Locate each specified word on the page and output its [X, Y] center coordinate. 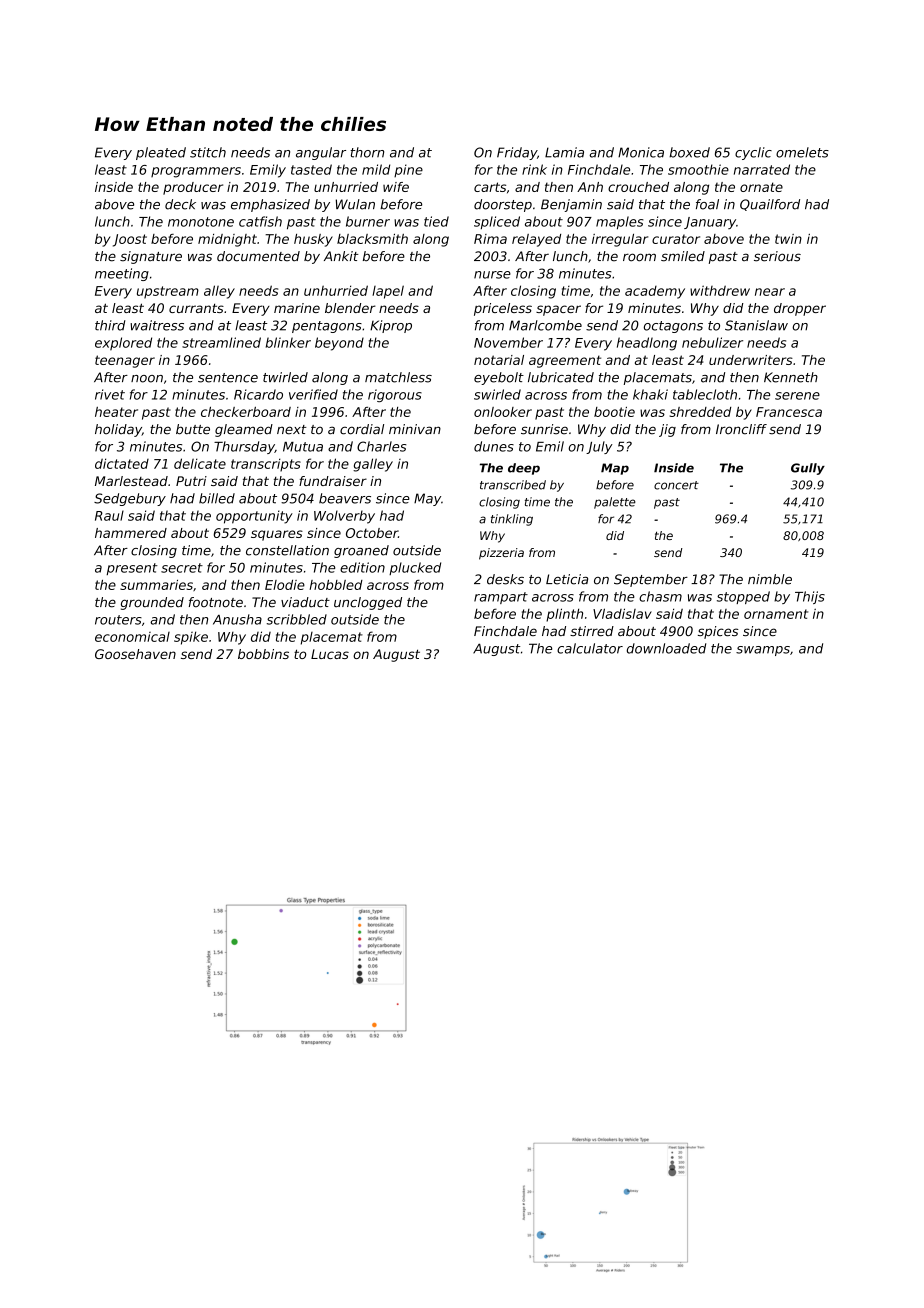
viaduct [305, 602]
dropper [800, 309]
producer [193, 188]
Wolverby [344, 517]
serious [777, 256]
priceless [503, 309]
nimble [770, 579]
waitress [157, 325]
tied [436, 221]
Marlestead [131, 481]
